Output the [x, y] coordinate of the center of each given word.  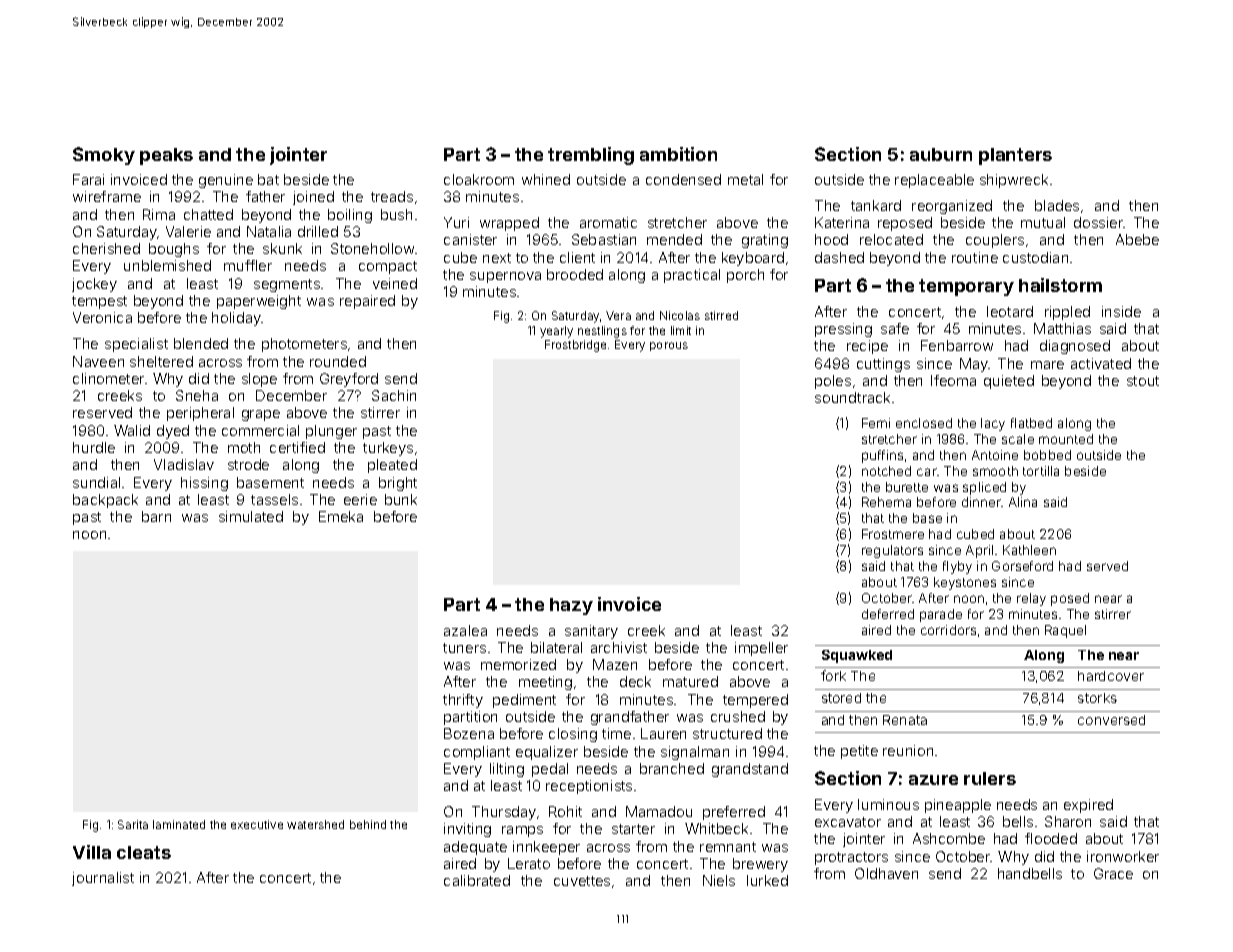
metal [745, 179]
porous [669, 346]
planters [1015, 156]
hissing [204, 484]
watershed [315, 824]
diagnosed [1075, 347]
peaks [166, 156]
